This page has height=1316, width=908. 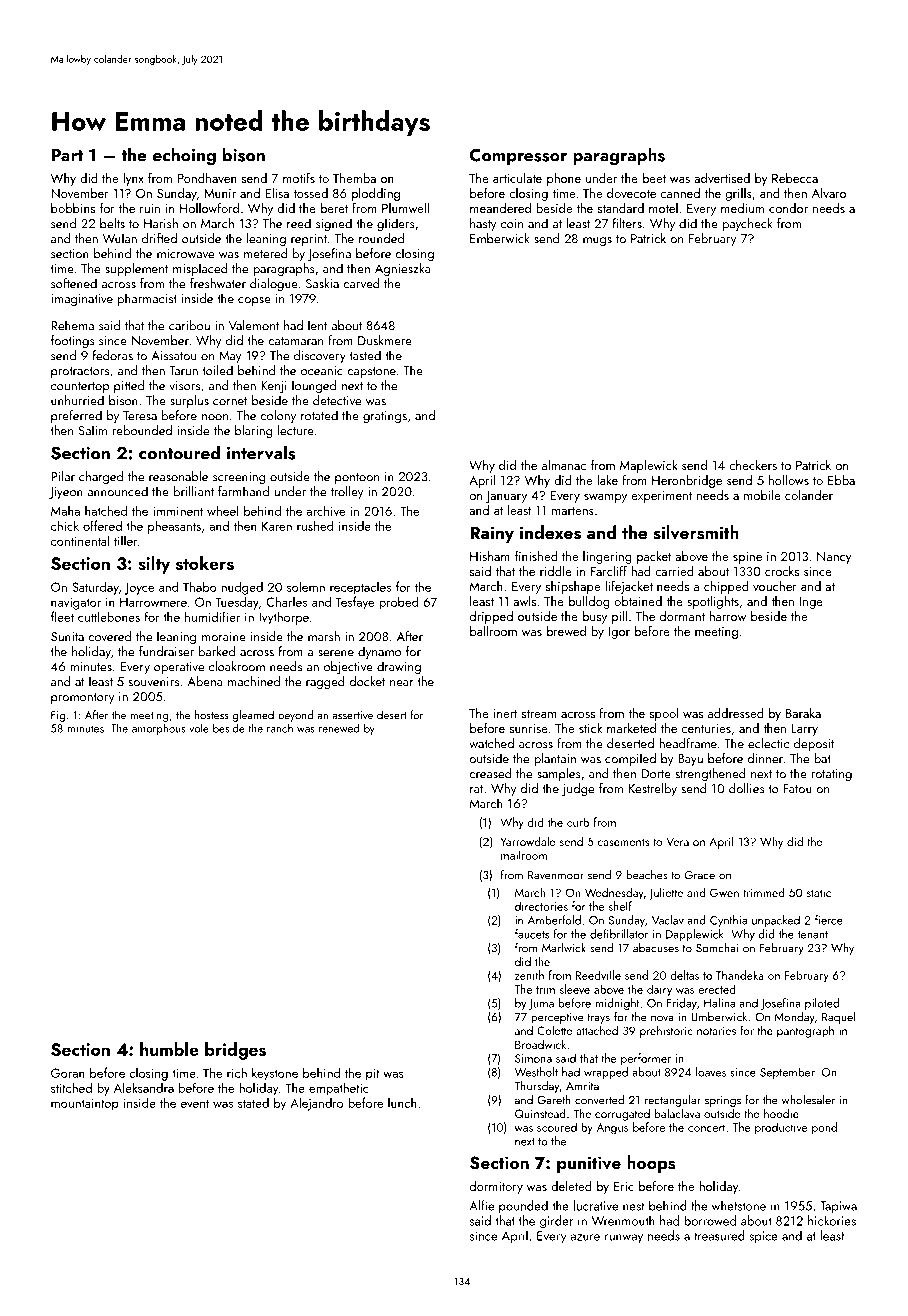 I want to click on mugs, so click(x=597, y=241).
